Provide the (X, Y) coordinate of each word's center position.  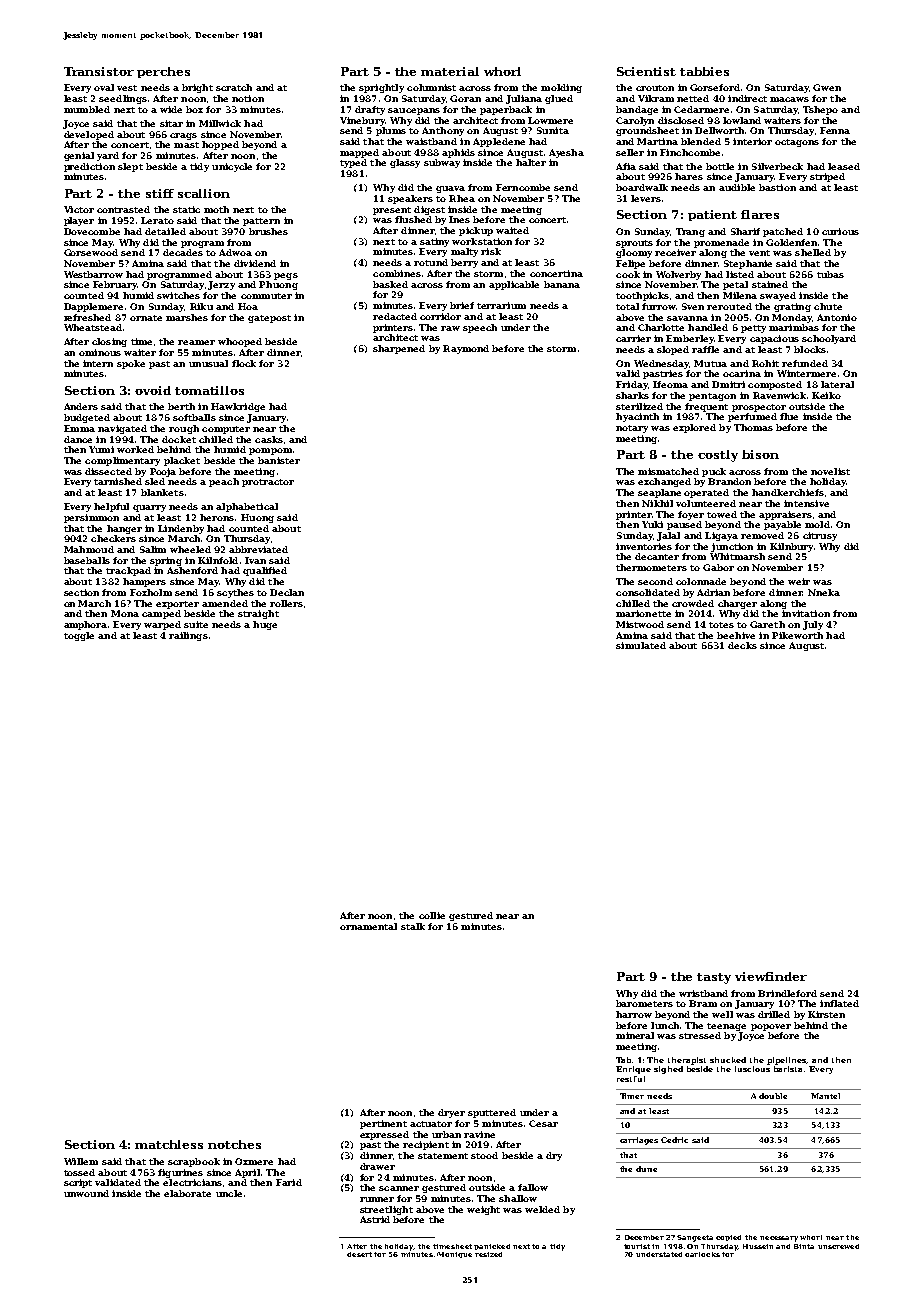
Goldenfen (791, 242)
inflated (839, 1003)
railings (188, 636)
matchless (169, 1144)
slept (130, 167)
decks (742, 645)
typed (353, 163)
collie (432, 915)
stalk (413, 926)
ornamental (368, 926)
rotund (431, 262)
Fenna (835, 130)
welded (542, 1209)
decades (183, 252)
